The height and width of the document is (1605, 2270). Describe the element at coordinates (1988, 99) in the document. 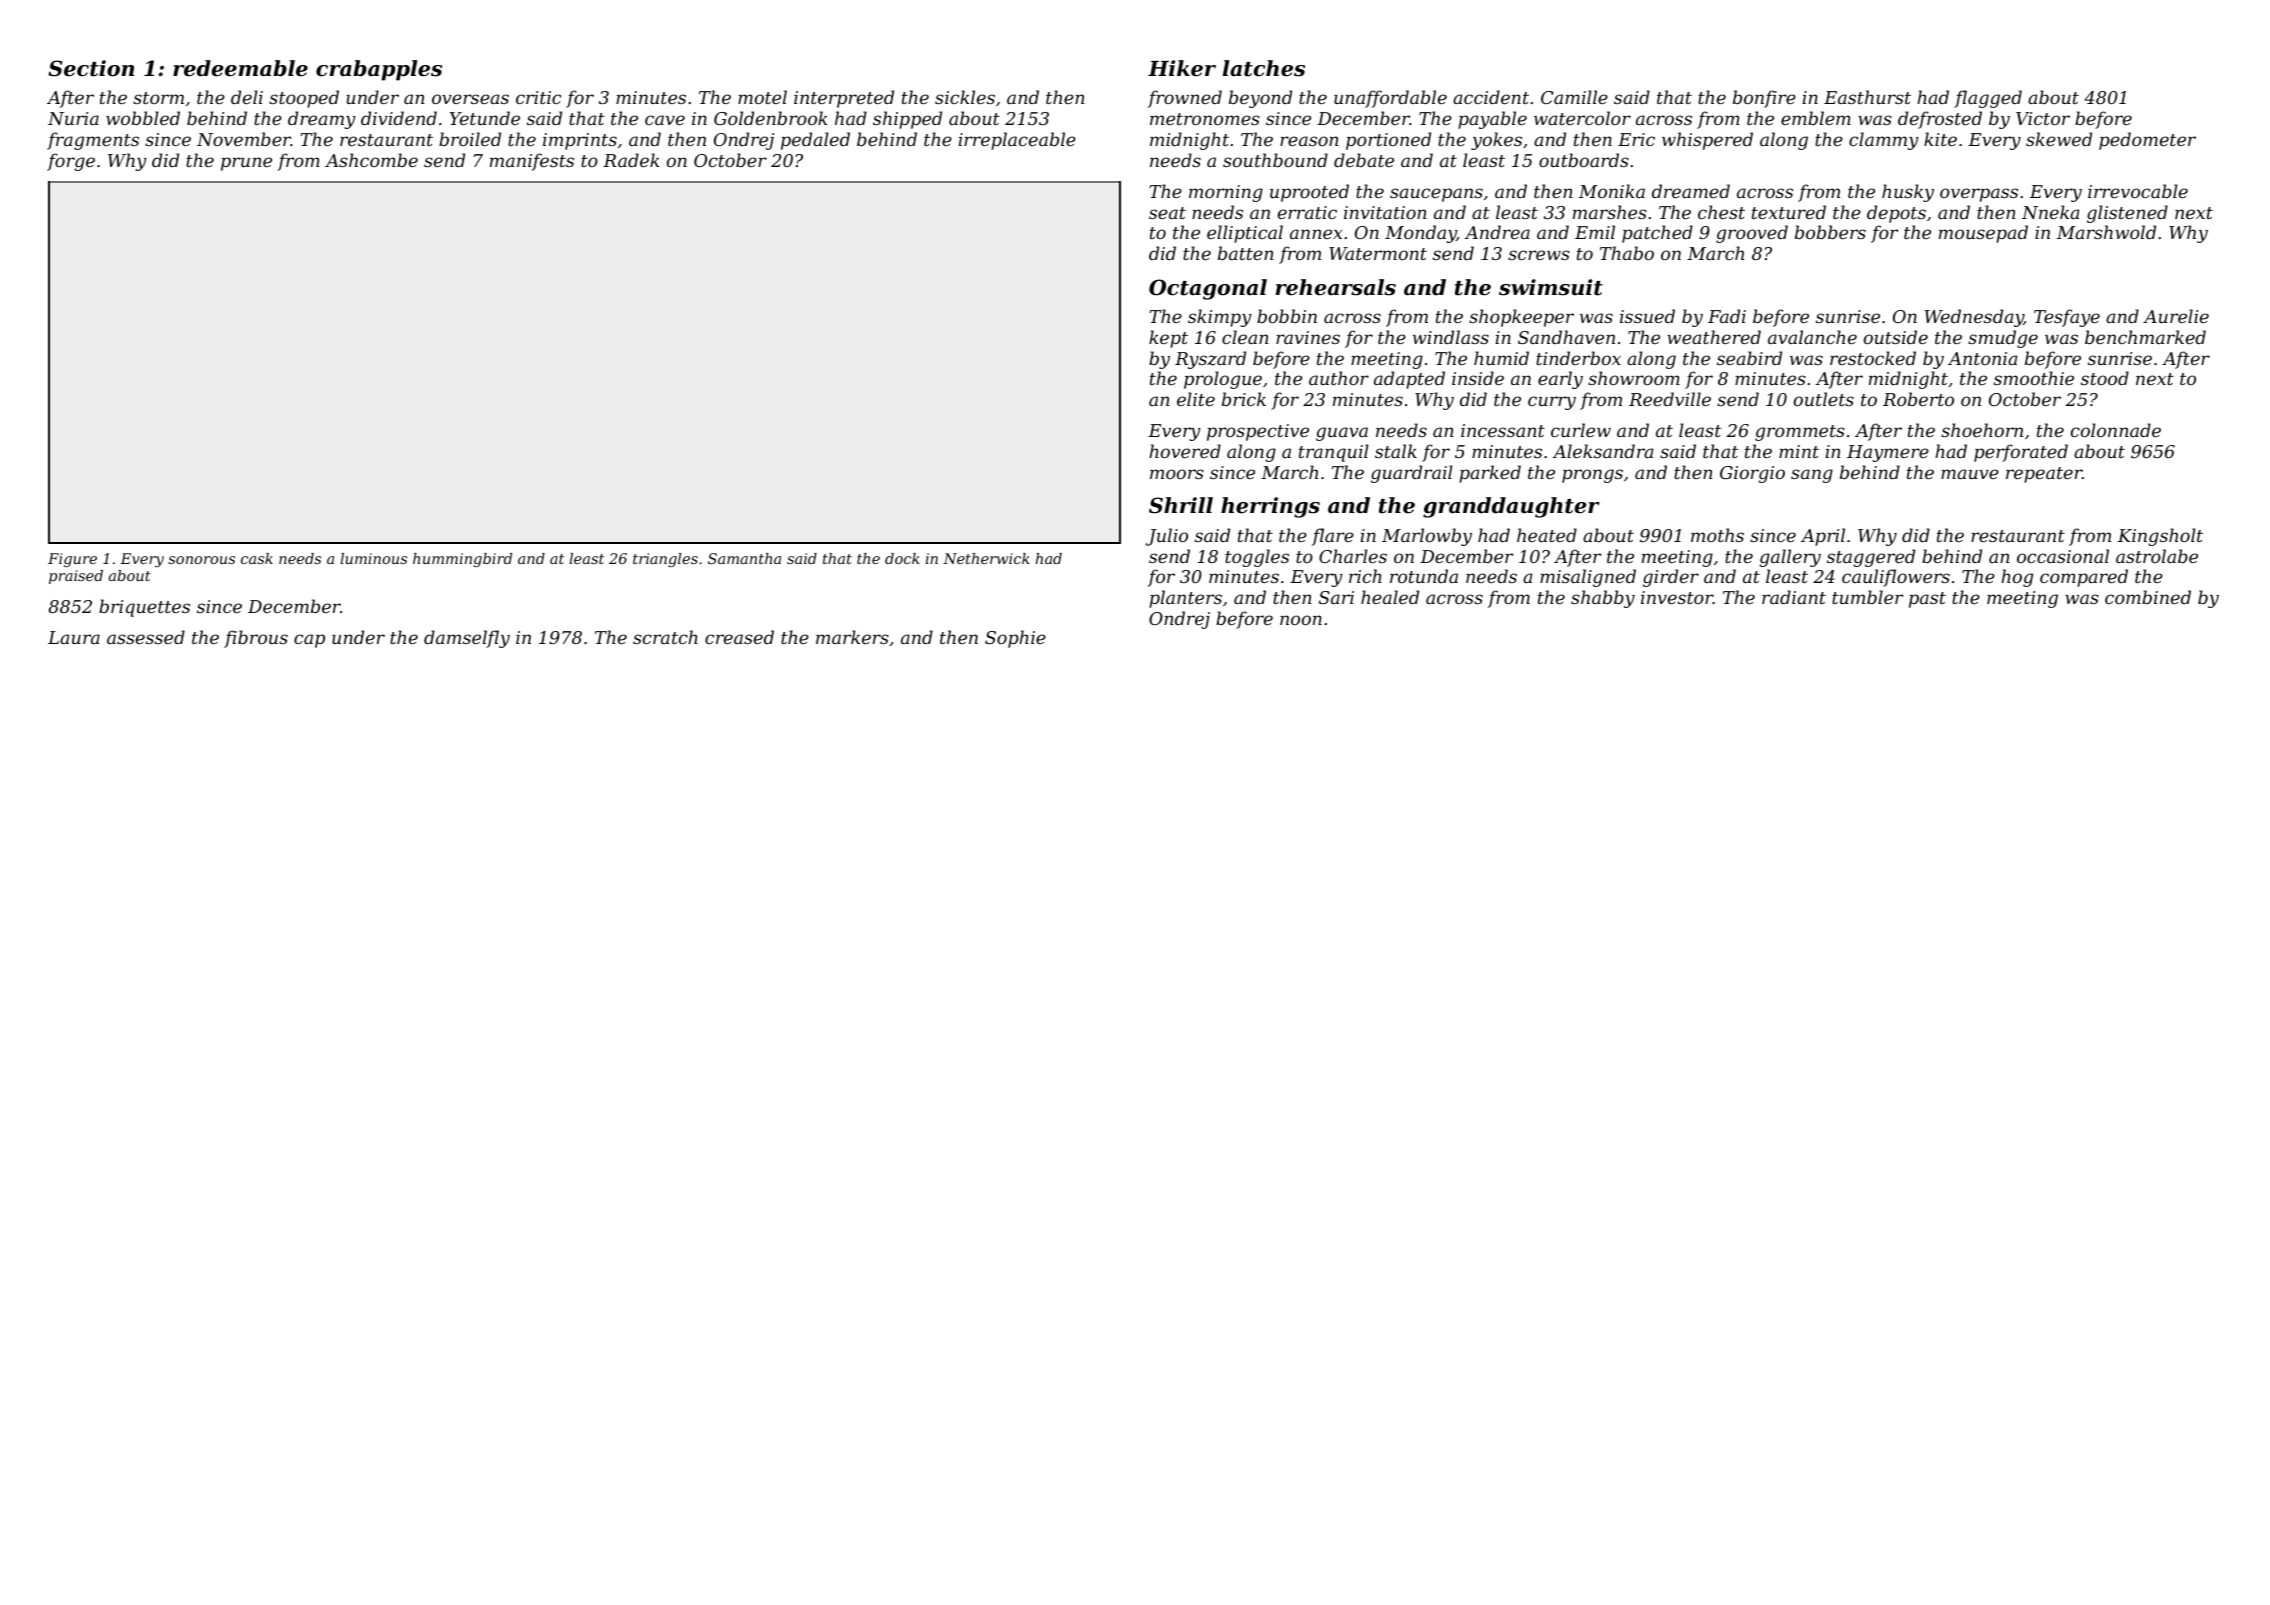

I see `flagged` at that location.
